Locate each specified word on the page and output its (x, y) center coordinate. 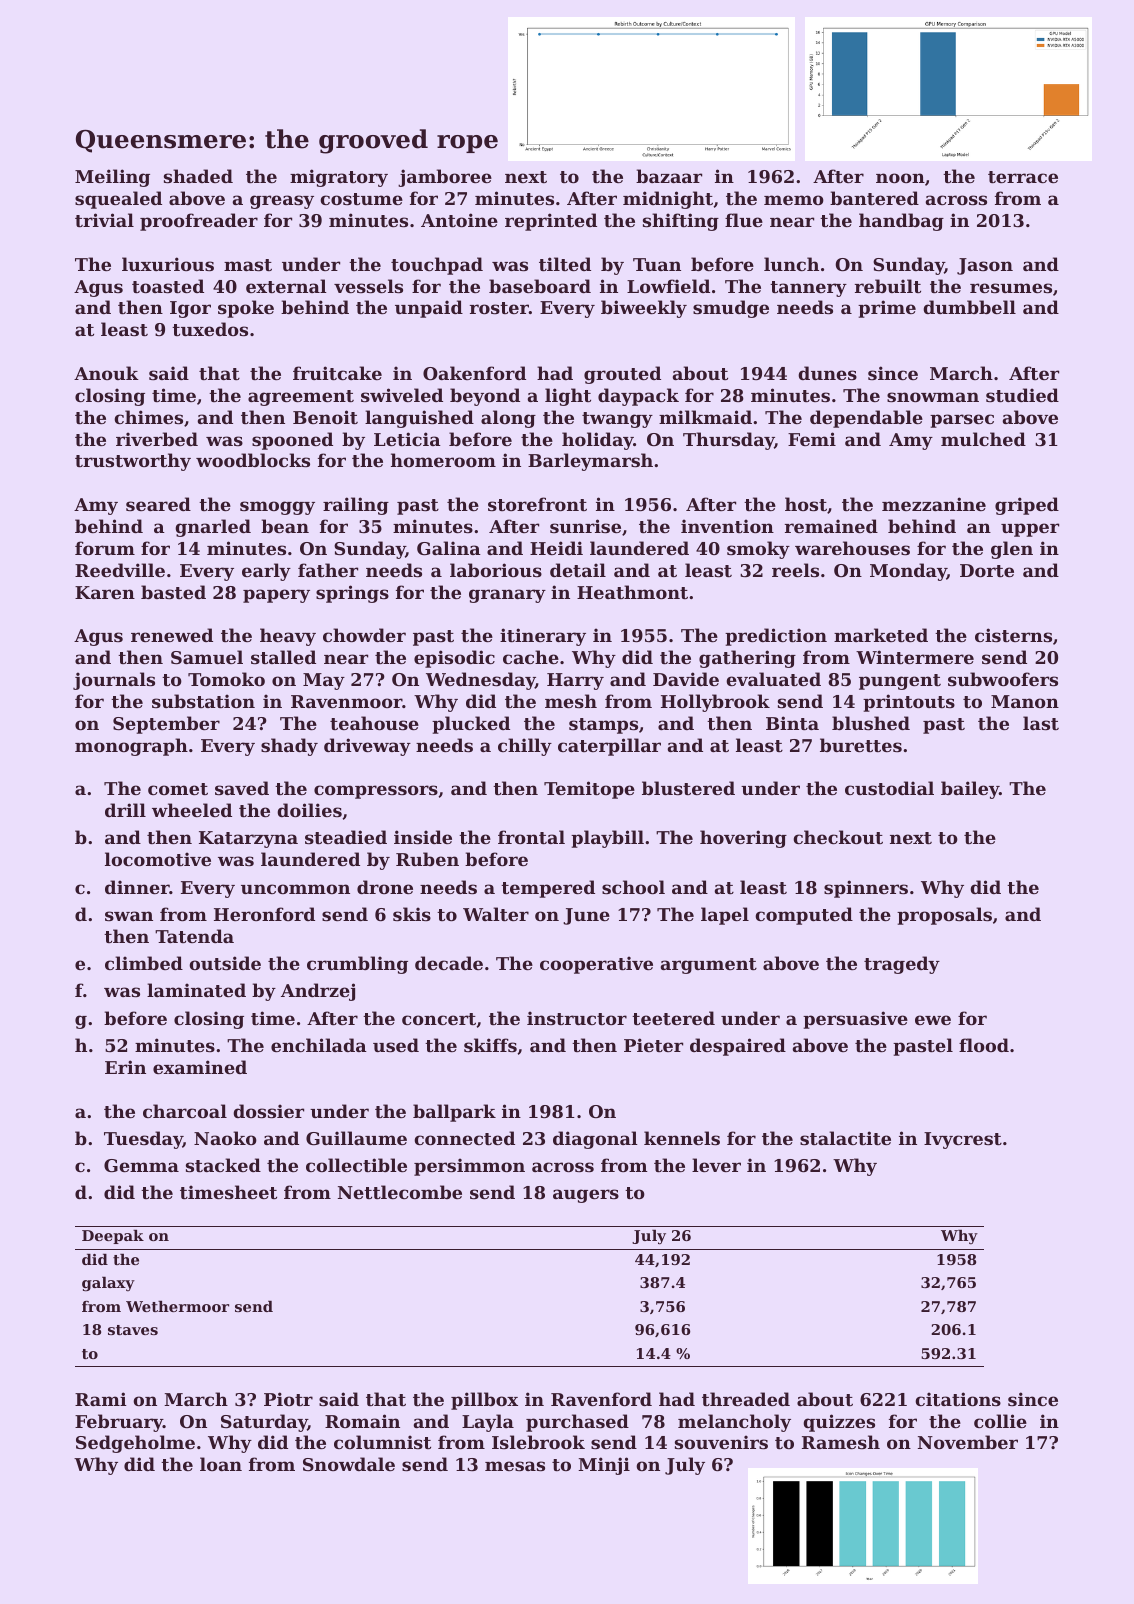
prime (887, 309)
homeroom (443, 460)
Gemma (141, 1165)
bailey (970, 790)
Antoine (459, 220)
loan (221, 1464)
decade (449, 963)
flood (984, 1045)
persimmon (469, 1167)
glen (1012, 550)
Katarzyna (248, 839)
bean (285, 526)
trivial (104, 220)
